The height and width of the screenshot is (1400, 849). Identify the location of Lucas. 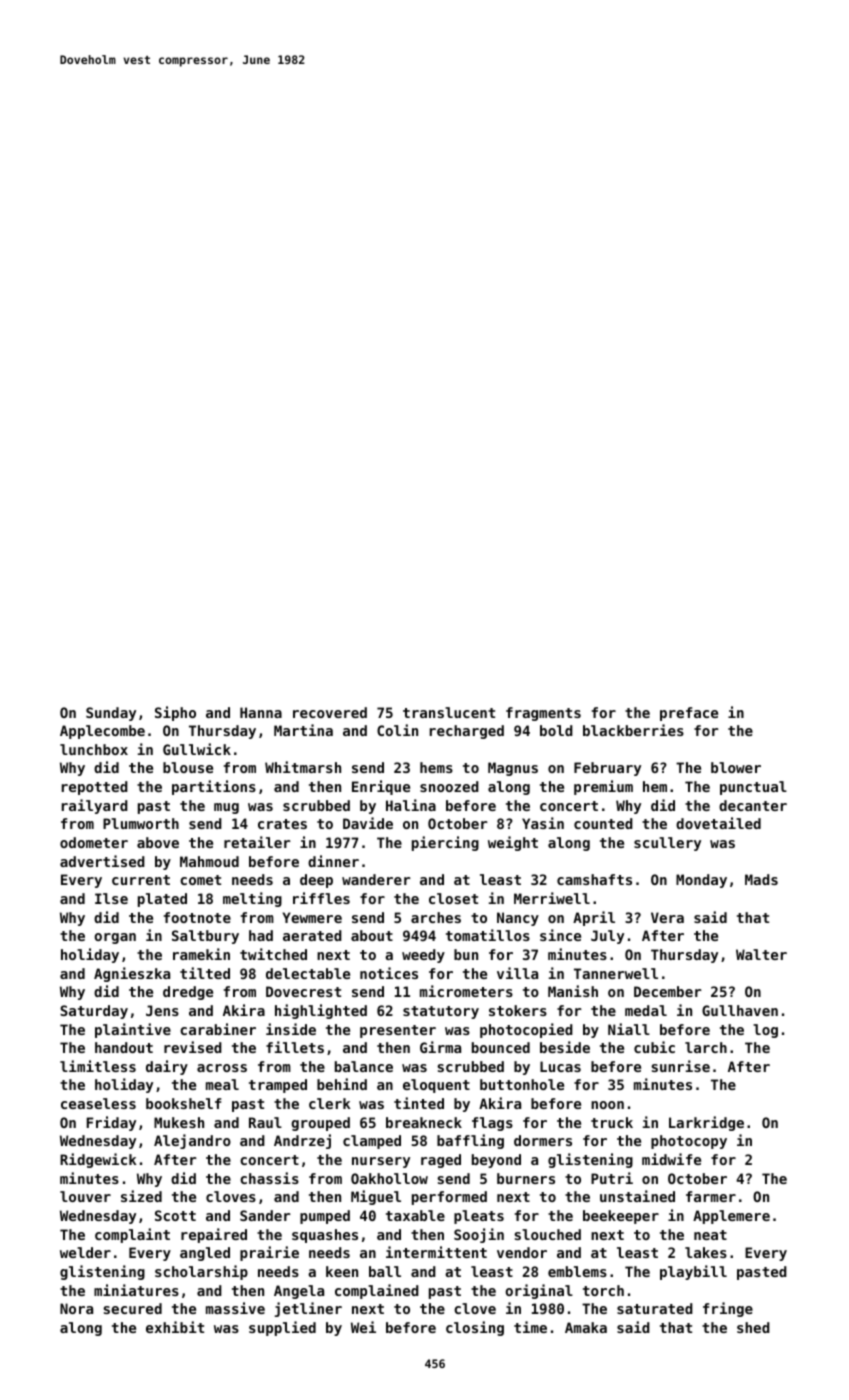
(560, 1066).
